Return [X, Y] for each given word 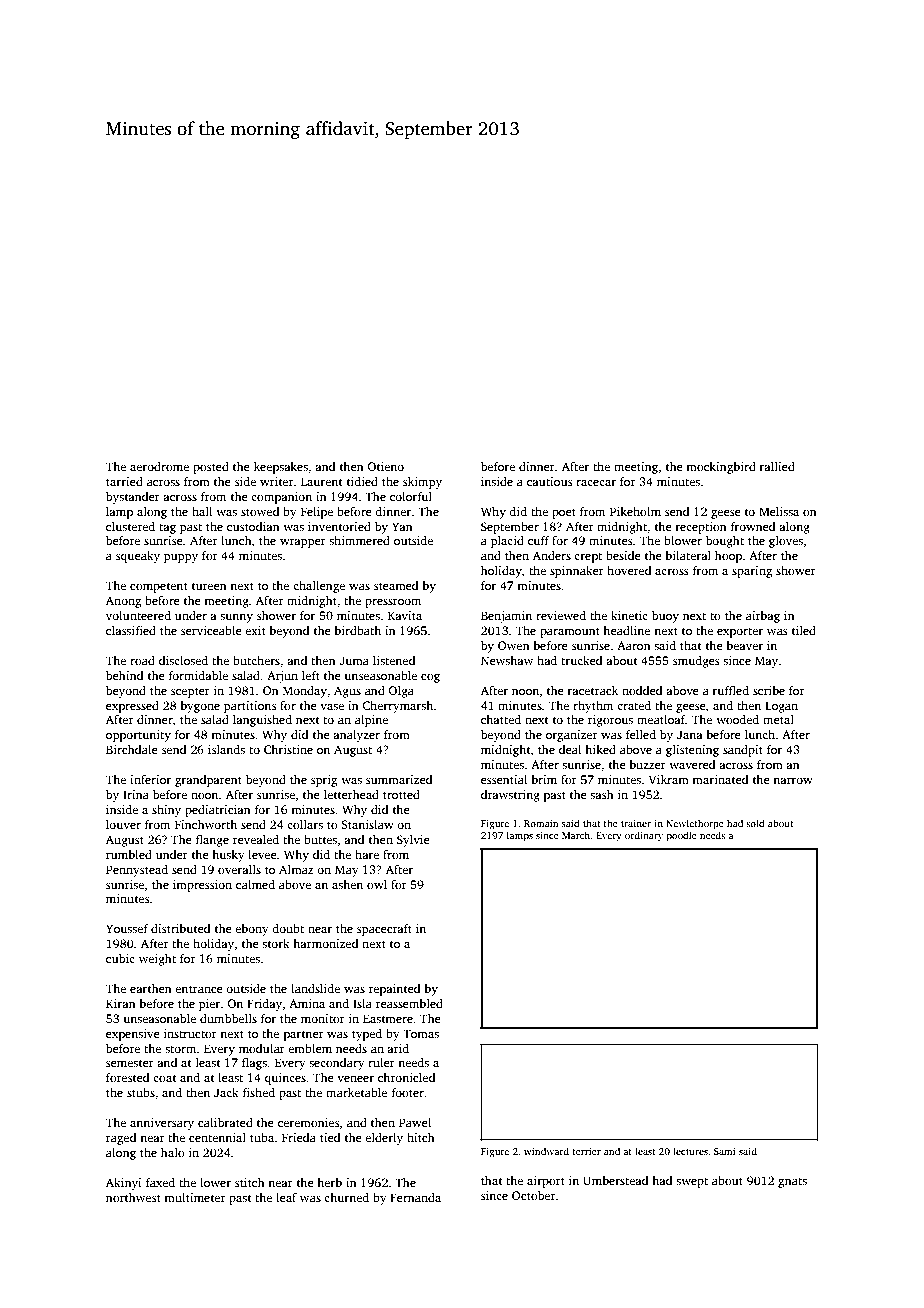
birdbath [357, 630]
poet [564, 513]
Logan [781, 707]
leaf [286, 1197]
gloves [786, 542]
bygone [200, 707]
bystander [133, 498]
